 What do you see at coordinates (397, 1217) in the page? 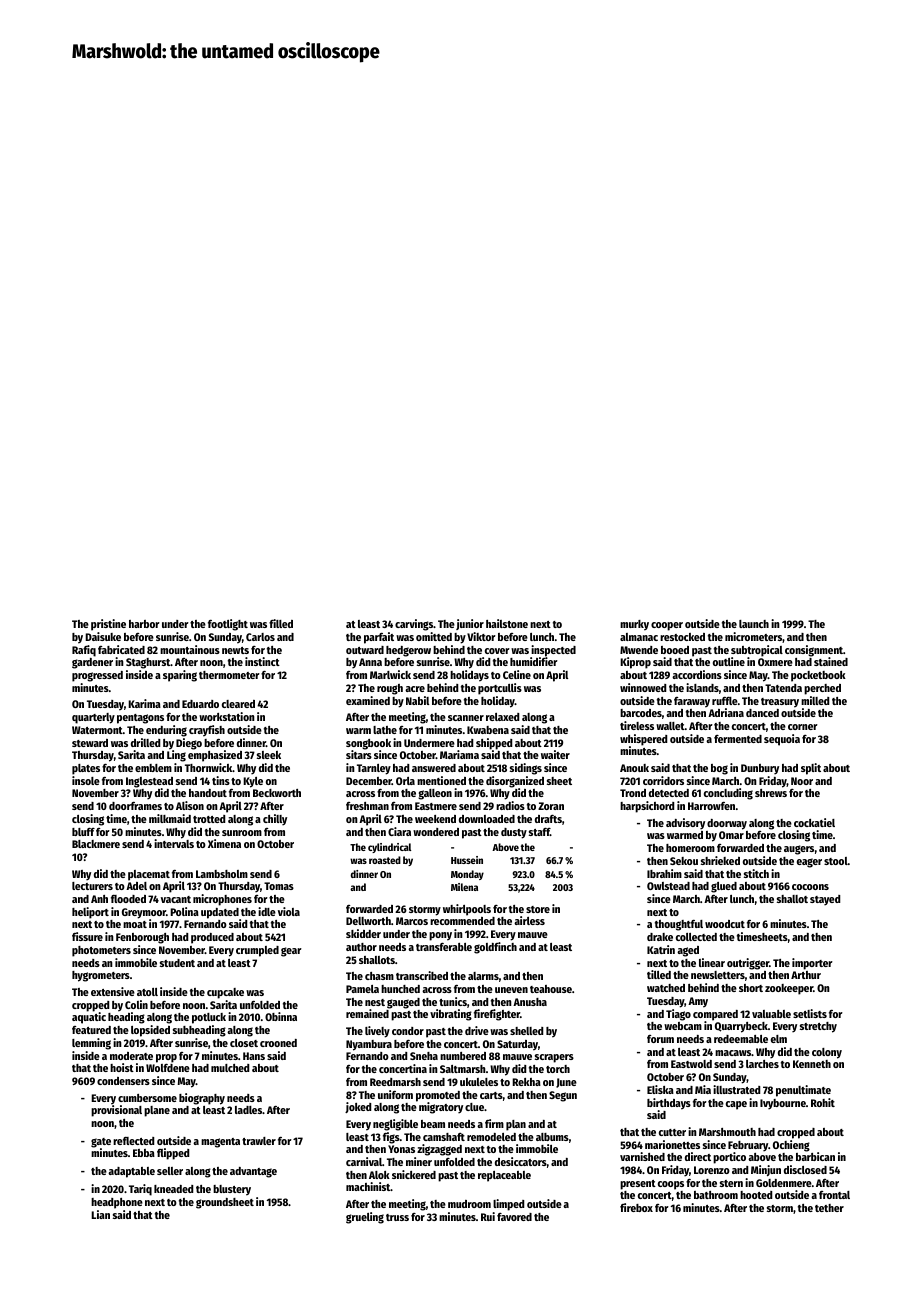
I see `truss` at bounding box center [397, 1217].
